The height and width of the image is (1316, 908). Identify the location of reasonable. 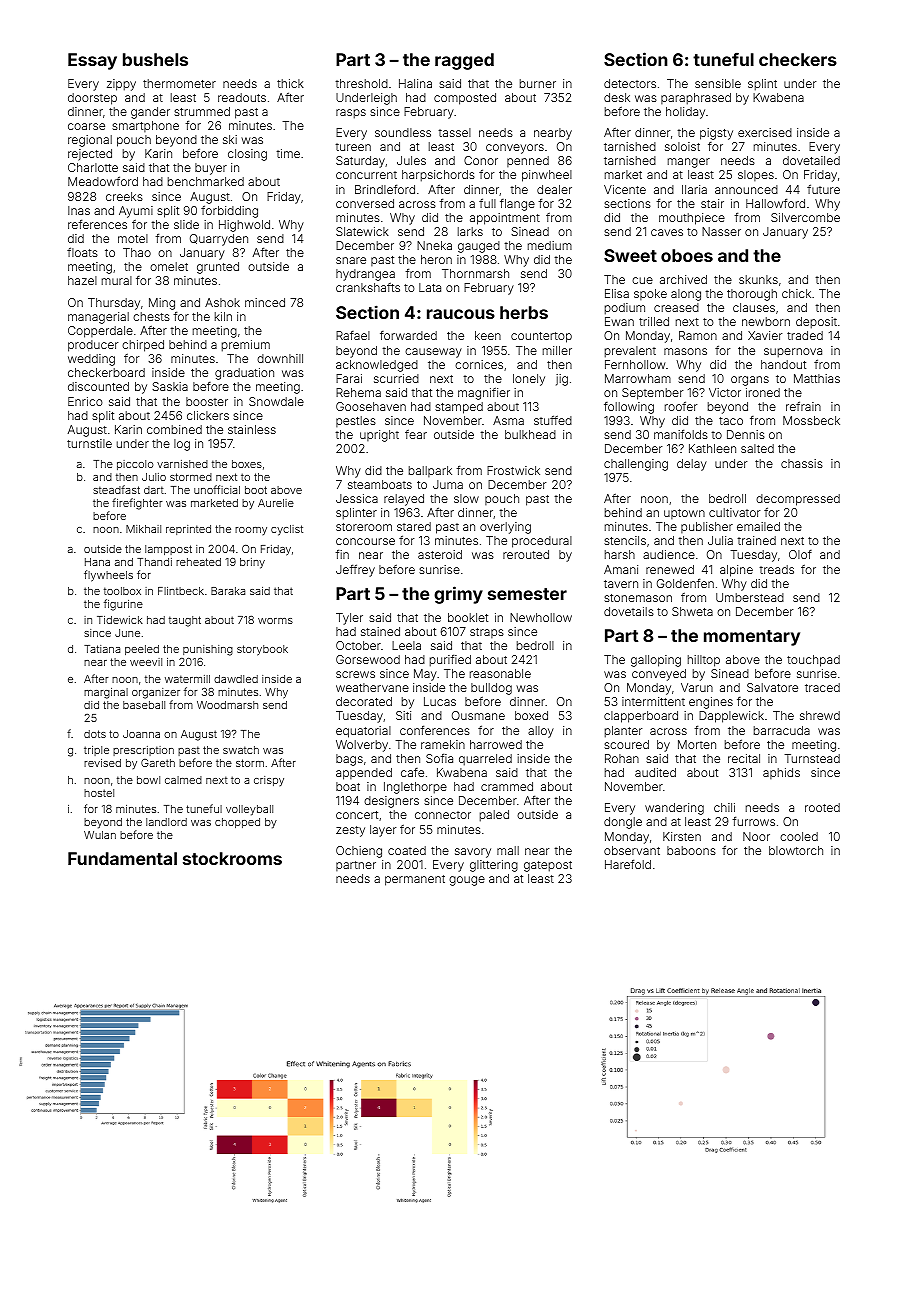
(500, 673).
